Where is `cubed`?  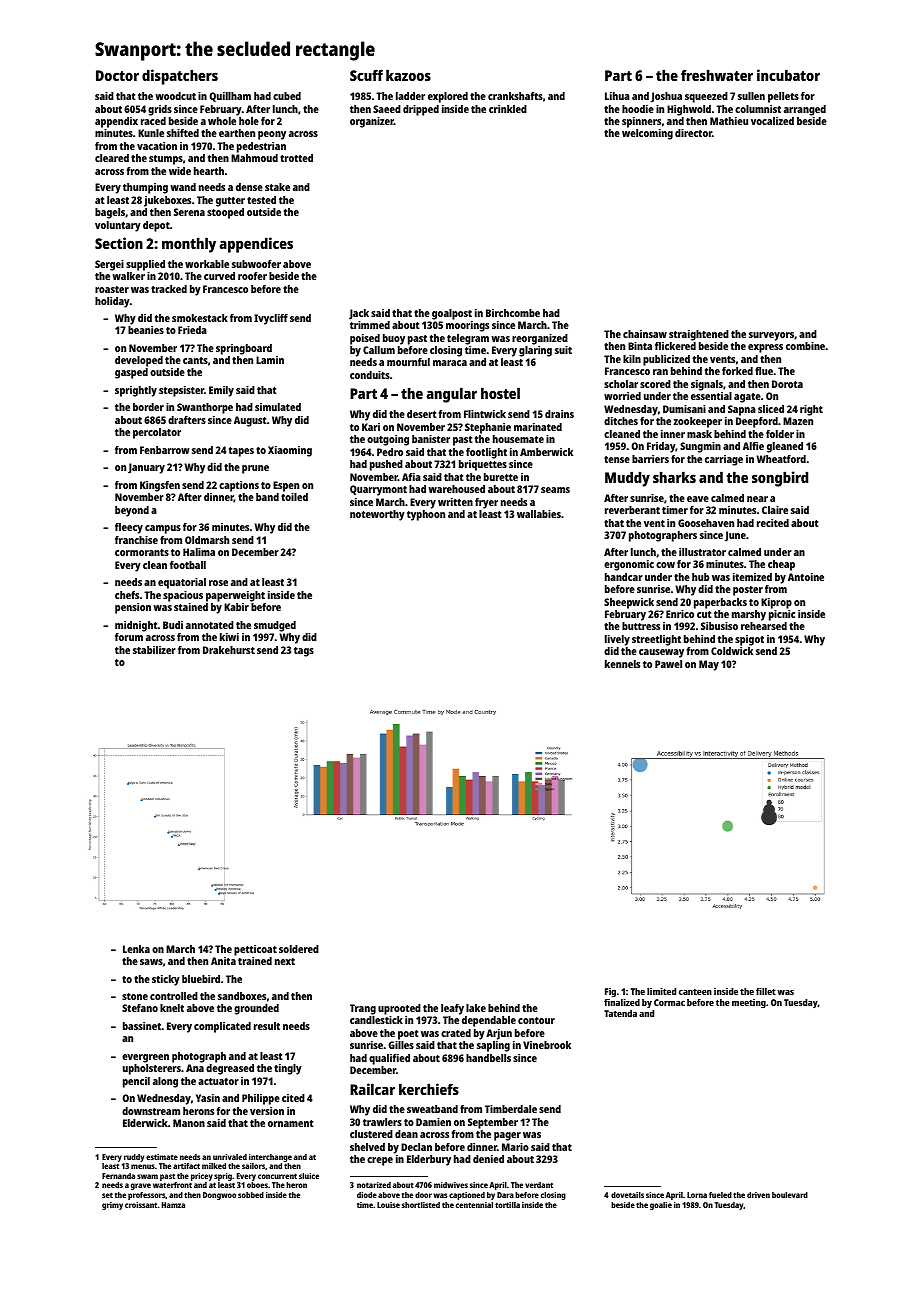 cubed is located at coordinates (287, 96).
